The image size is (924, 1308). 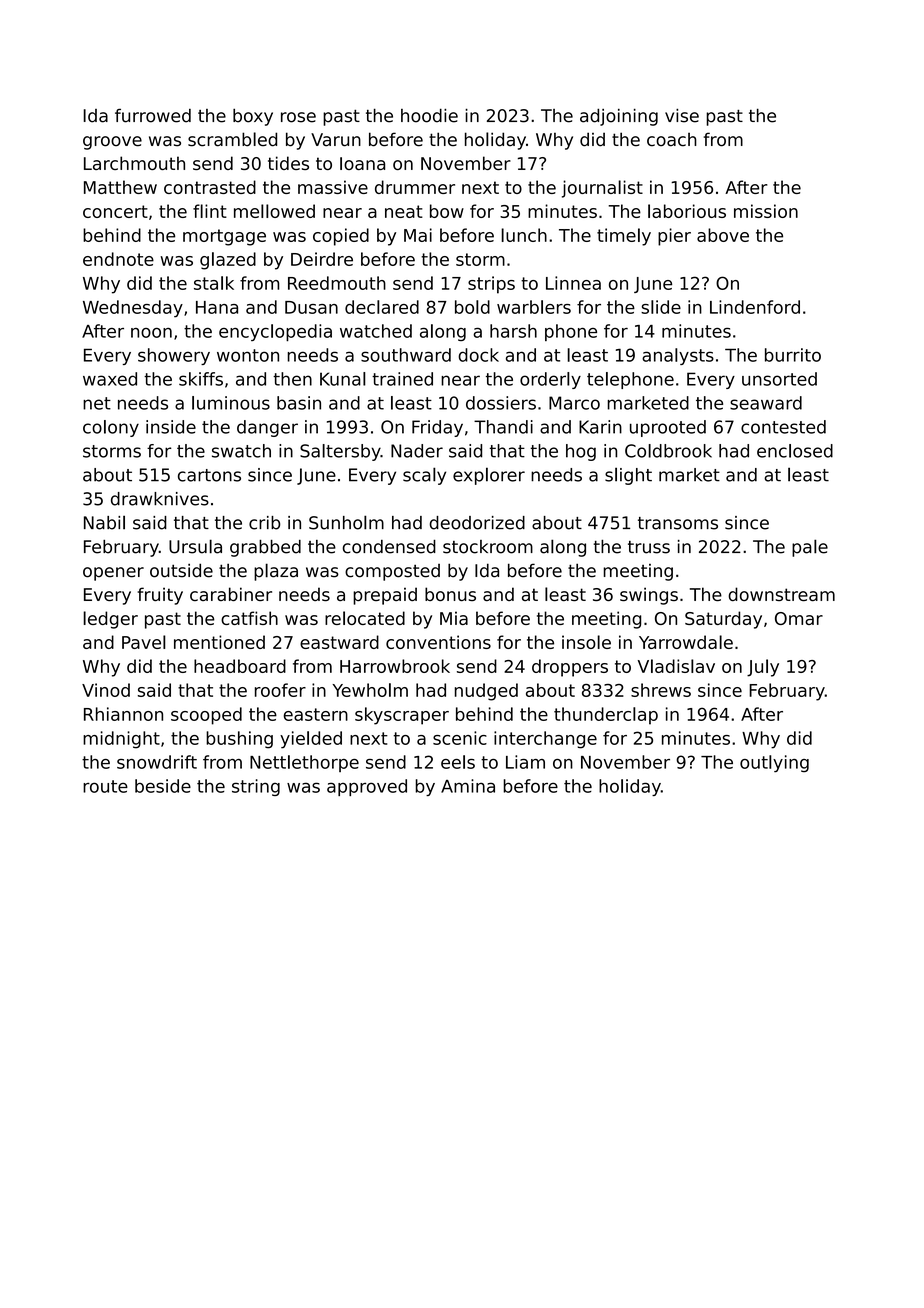 What do you see at coordinates (503, 427) in the document?
I see `Thandi` at bounding box center [503, 427].
